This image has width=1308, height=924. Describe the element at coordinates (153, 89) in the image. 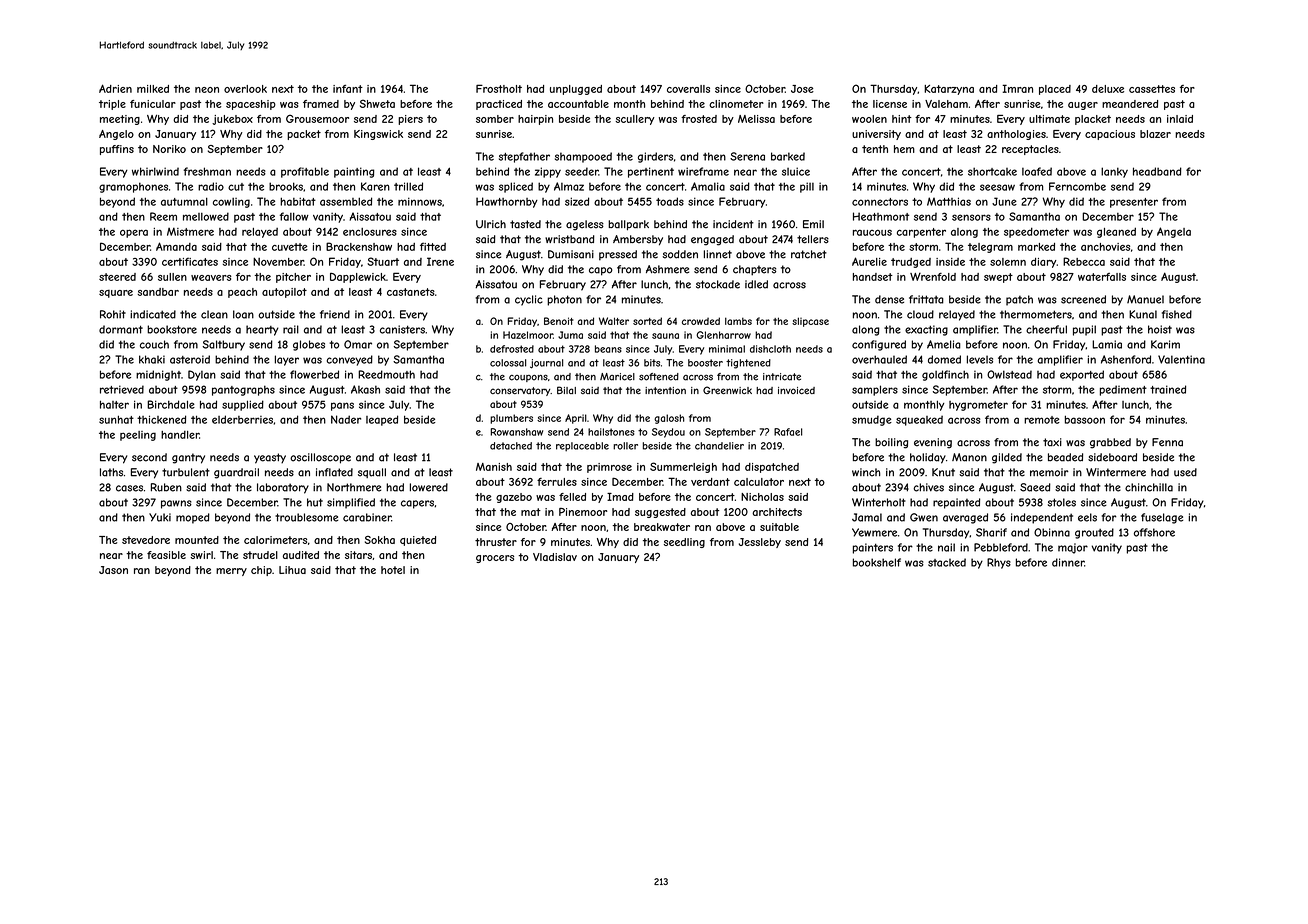

I see `milked` at that location.
